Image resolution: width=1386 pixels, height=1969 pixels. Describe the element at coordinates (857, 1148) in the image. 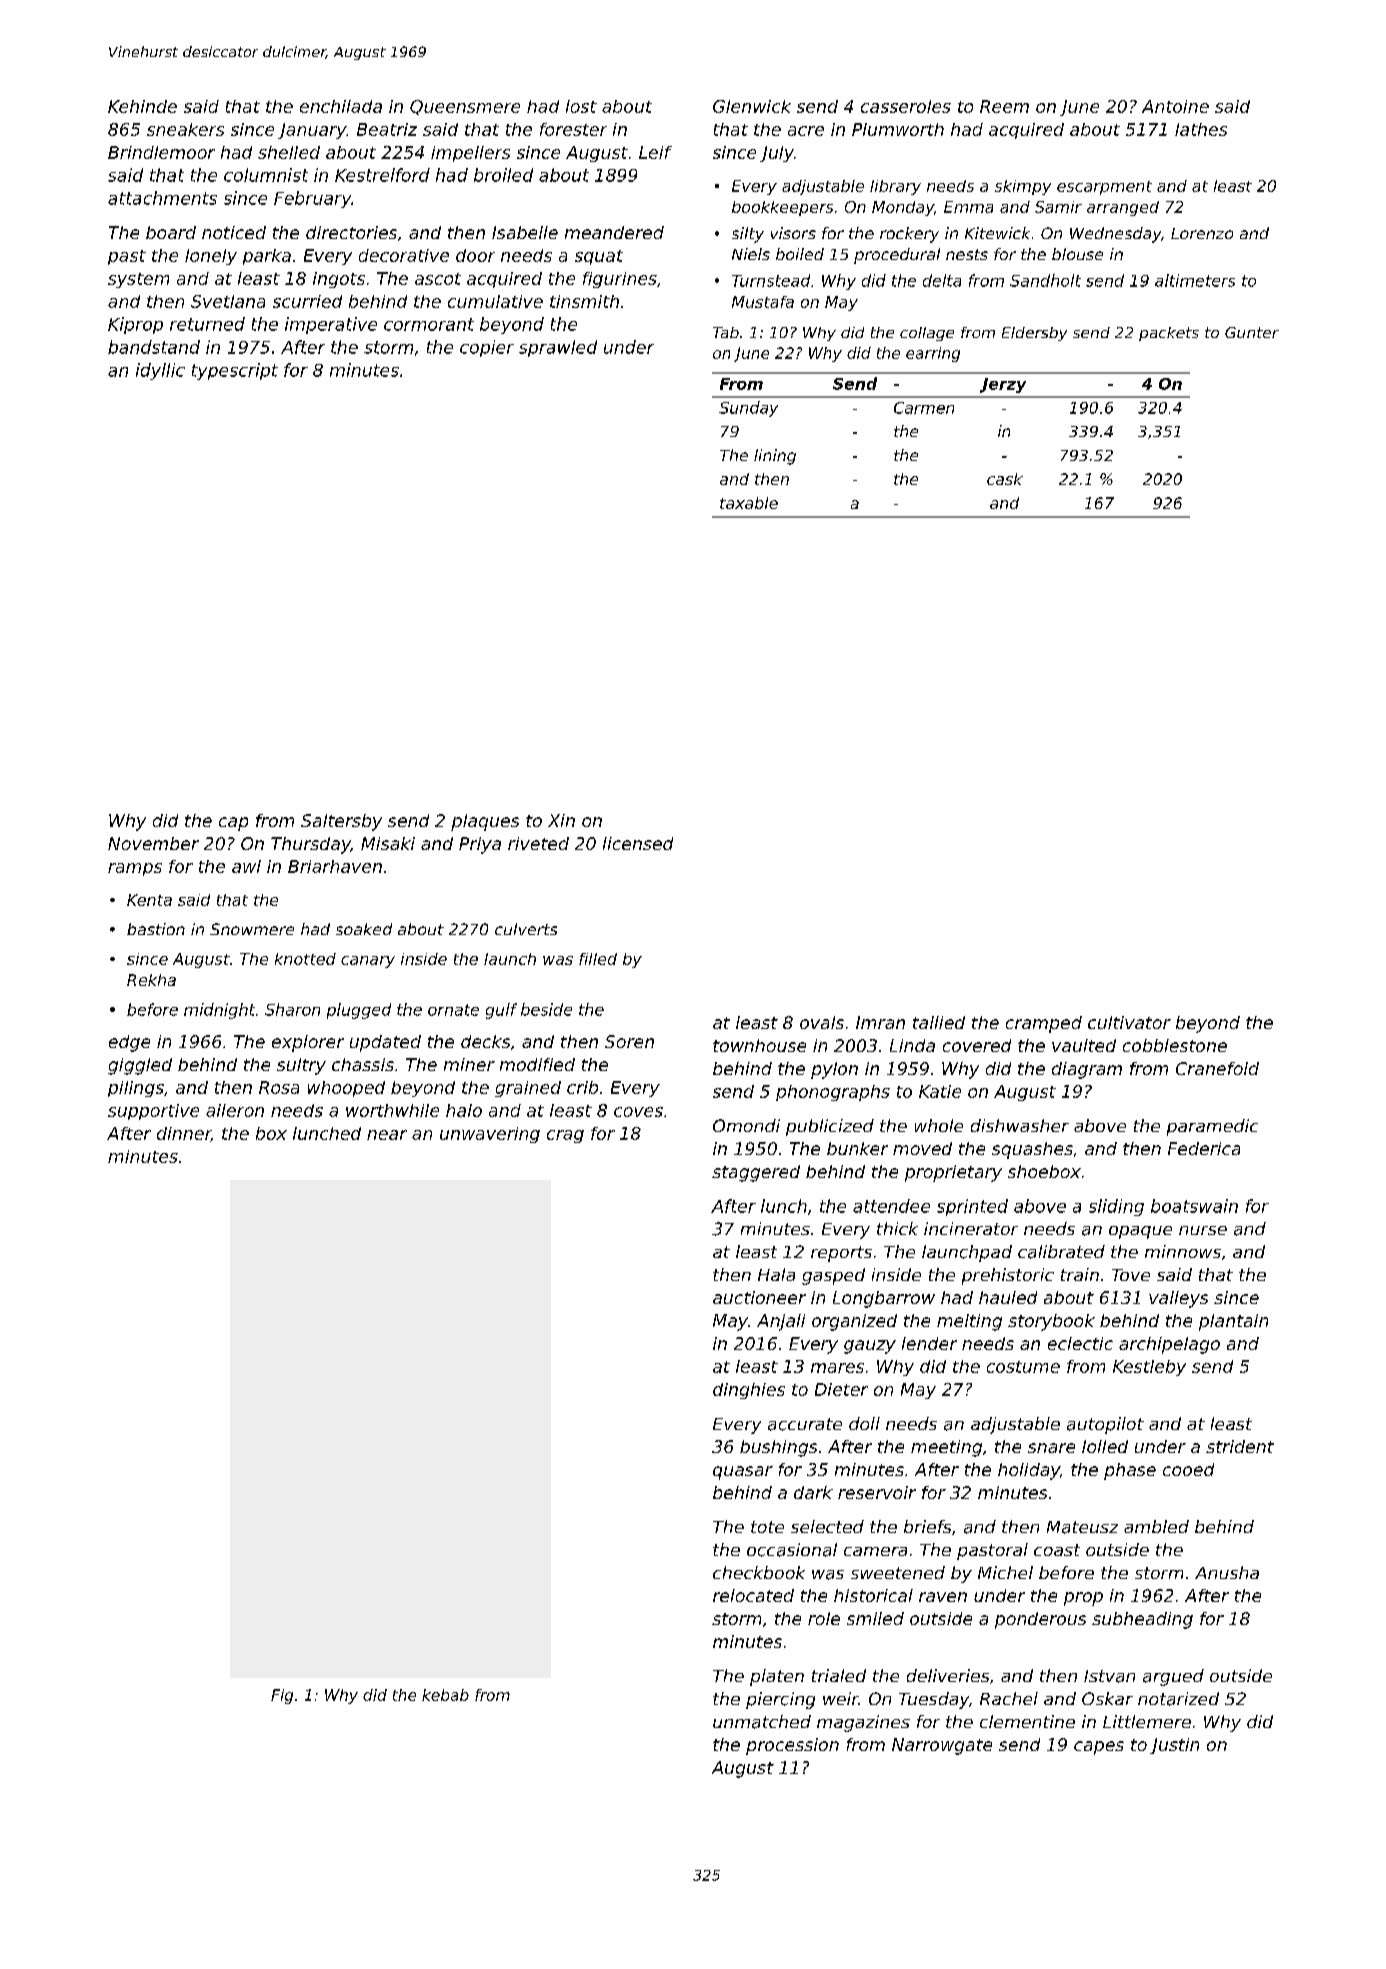

I see `bunker` at that location.
